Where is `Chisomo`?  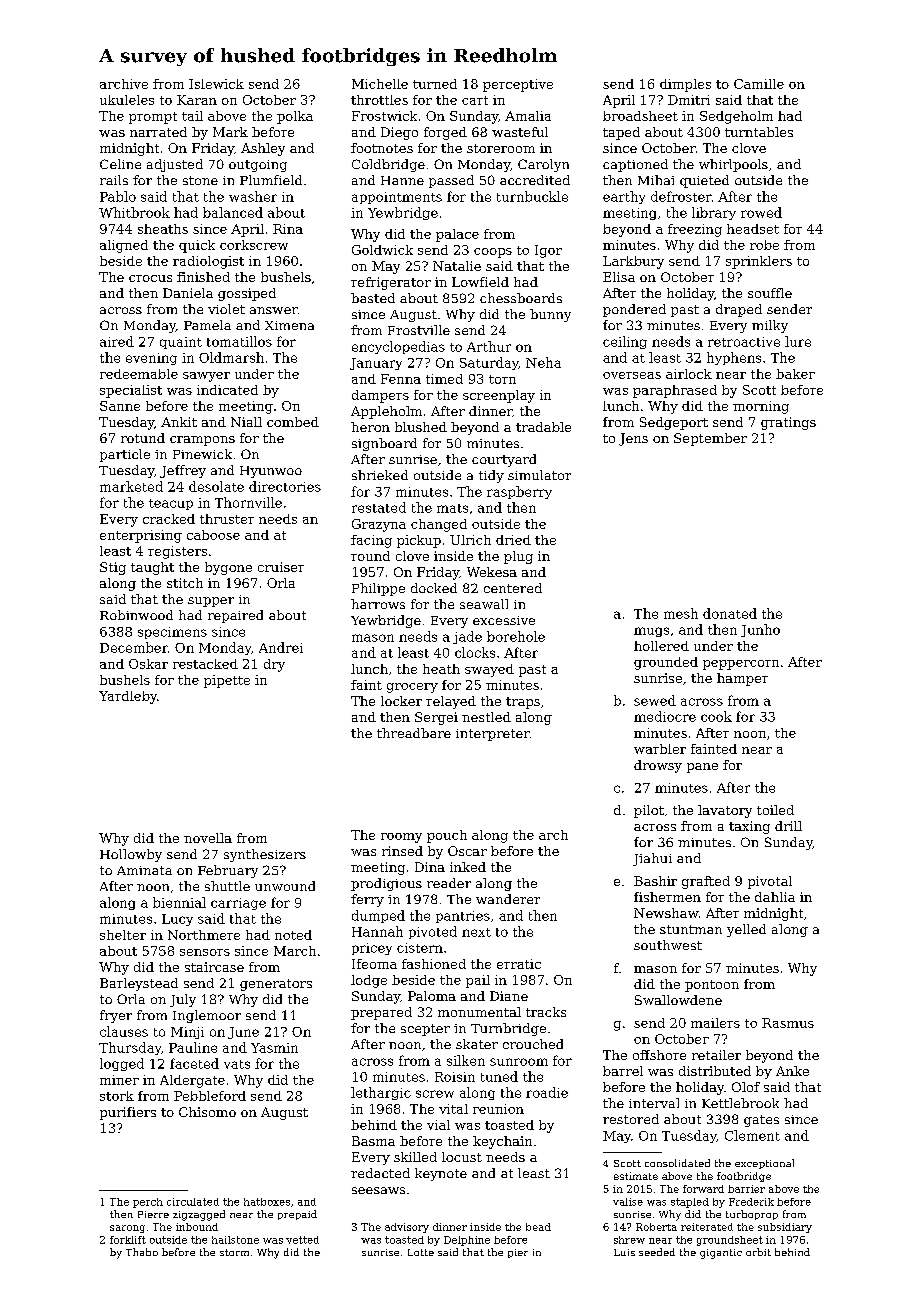
Chisomo is located at coordinates (207, 1112).
